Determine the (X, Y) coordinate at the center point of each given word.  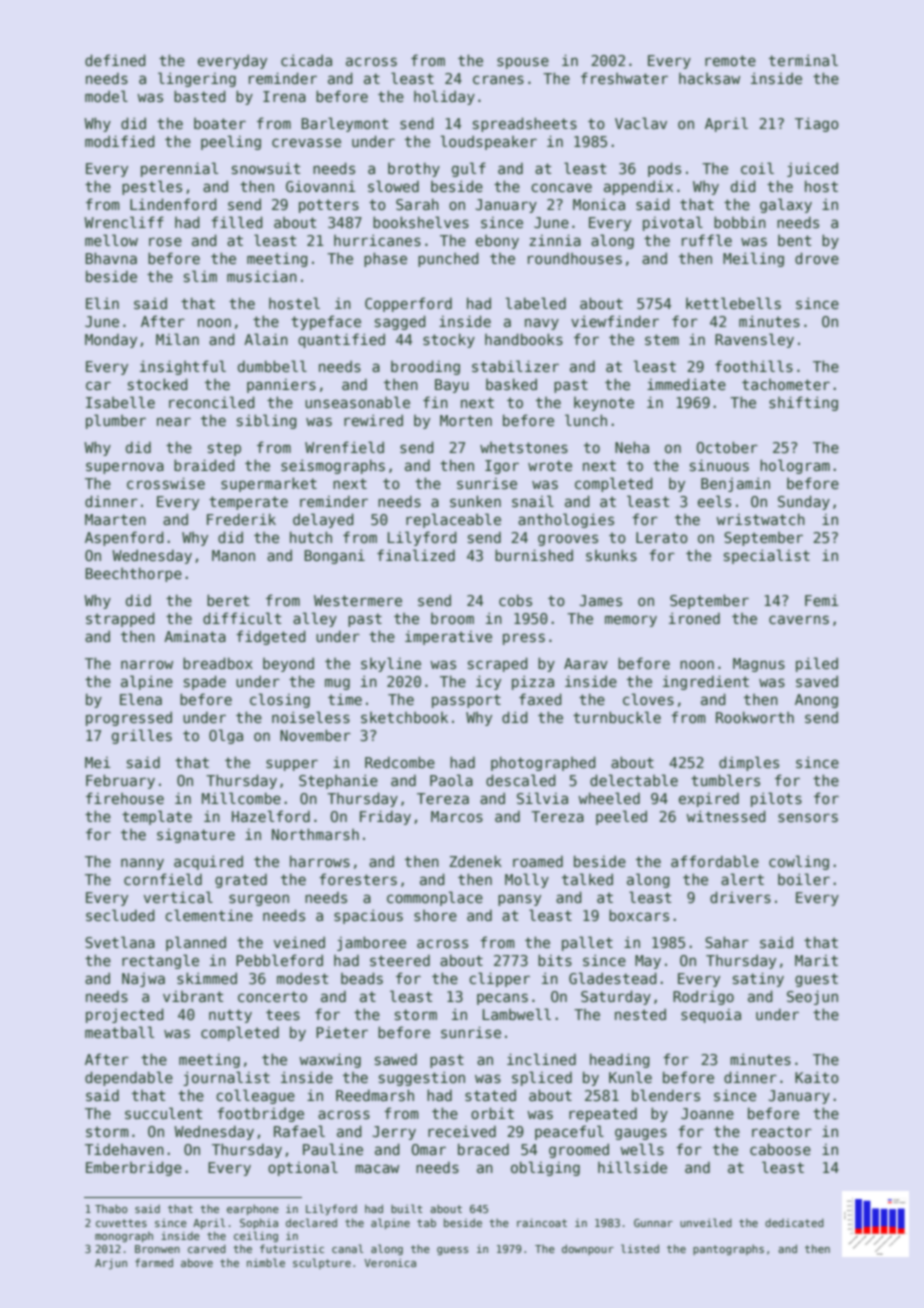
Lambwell (517, 1014)
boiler (804, 879)
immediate (686, 384)
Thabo (111, 1208)
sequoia (711, 1016)
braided (204, 465)
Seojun (812, 997)
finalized (416, 555)
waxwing (330, 1060)
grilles (142, 736)
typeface (326, 322)
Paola (451, 780)
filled (237, 222)
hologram (795, 466)
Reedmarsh (375, 1095)
